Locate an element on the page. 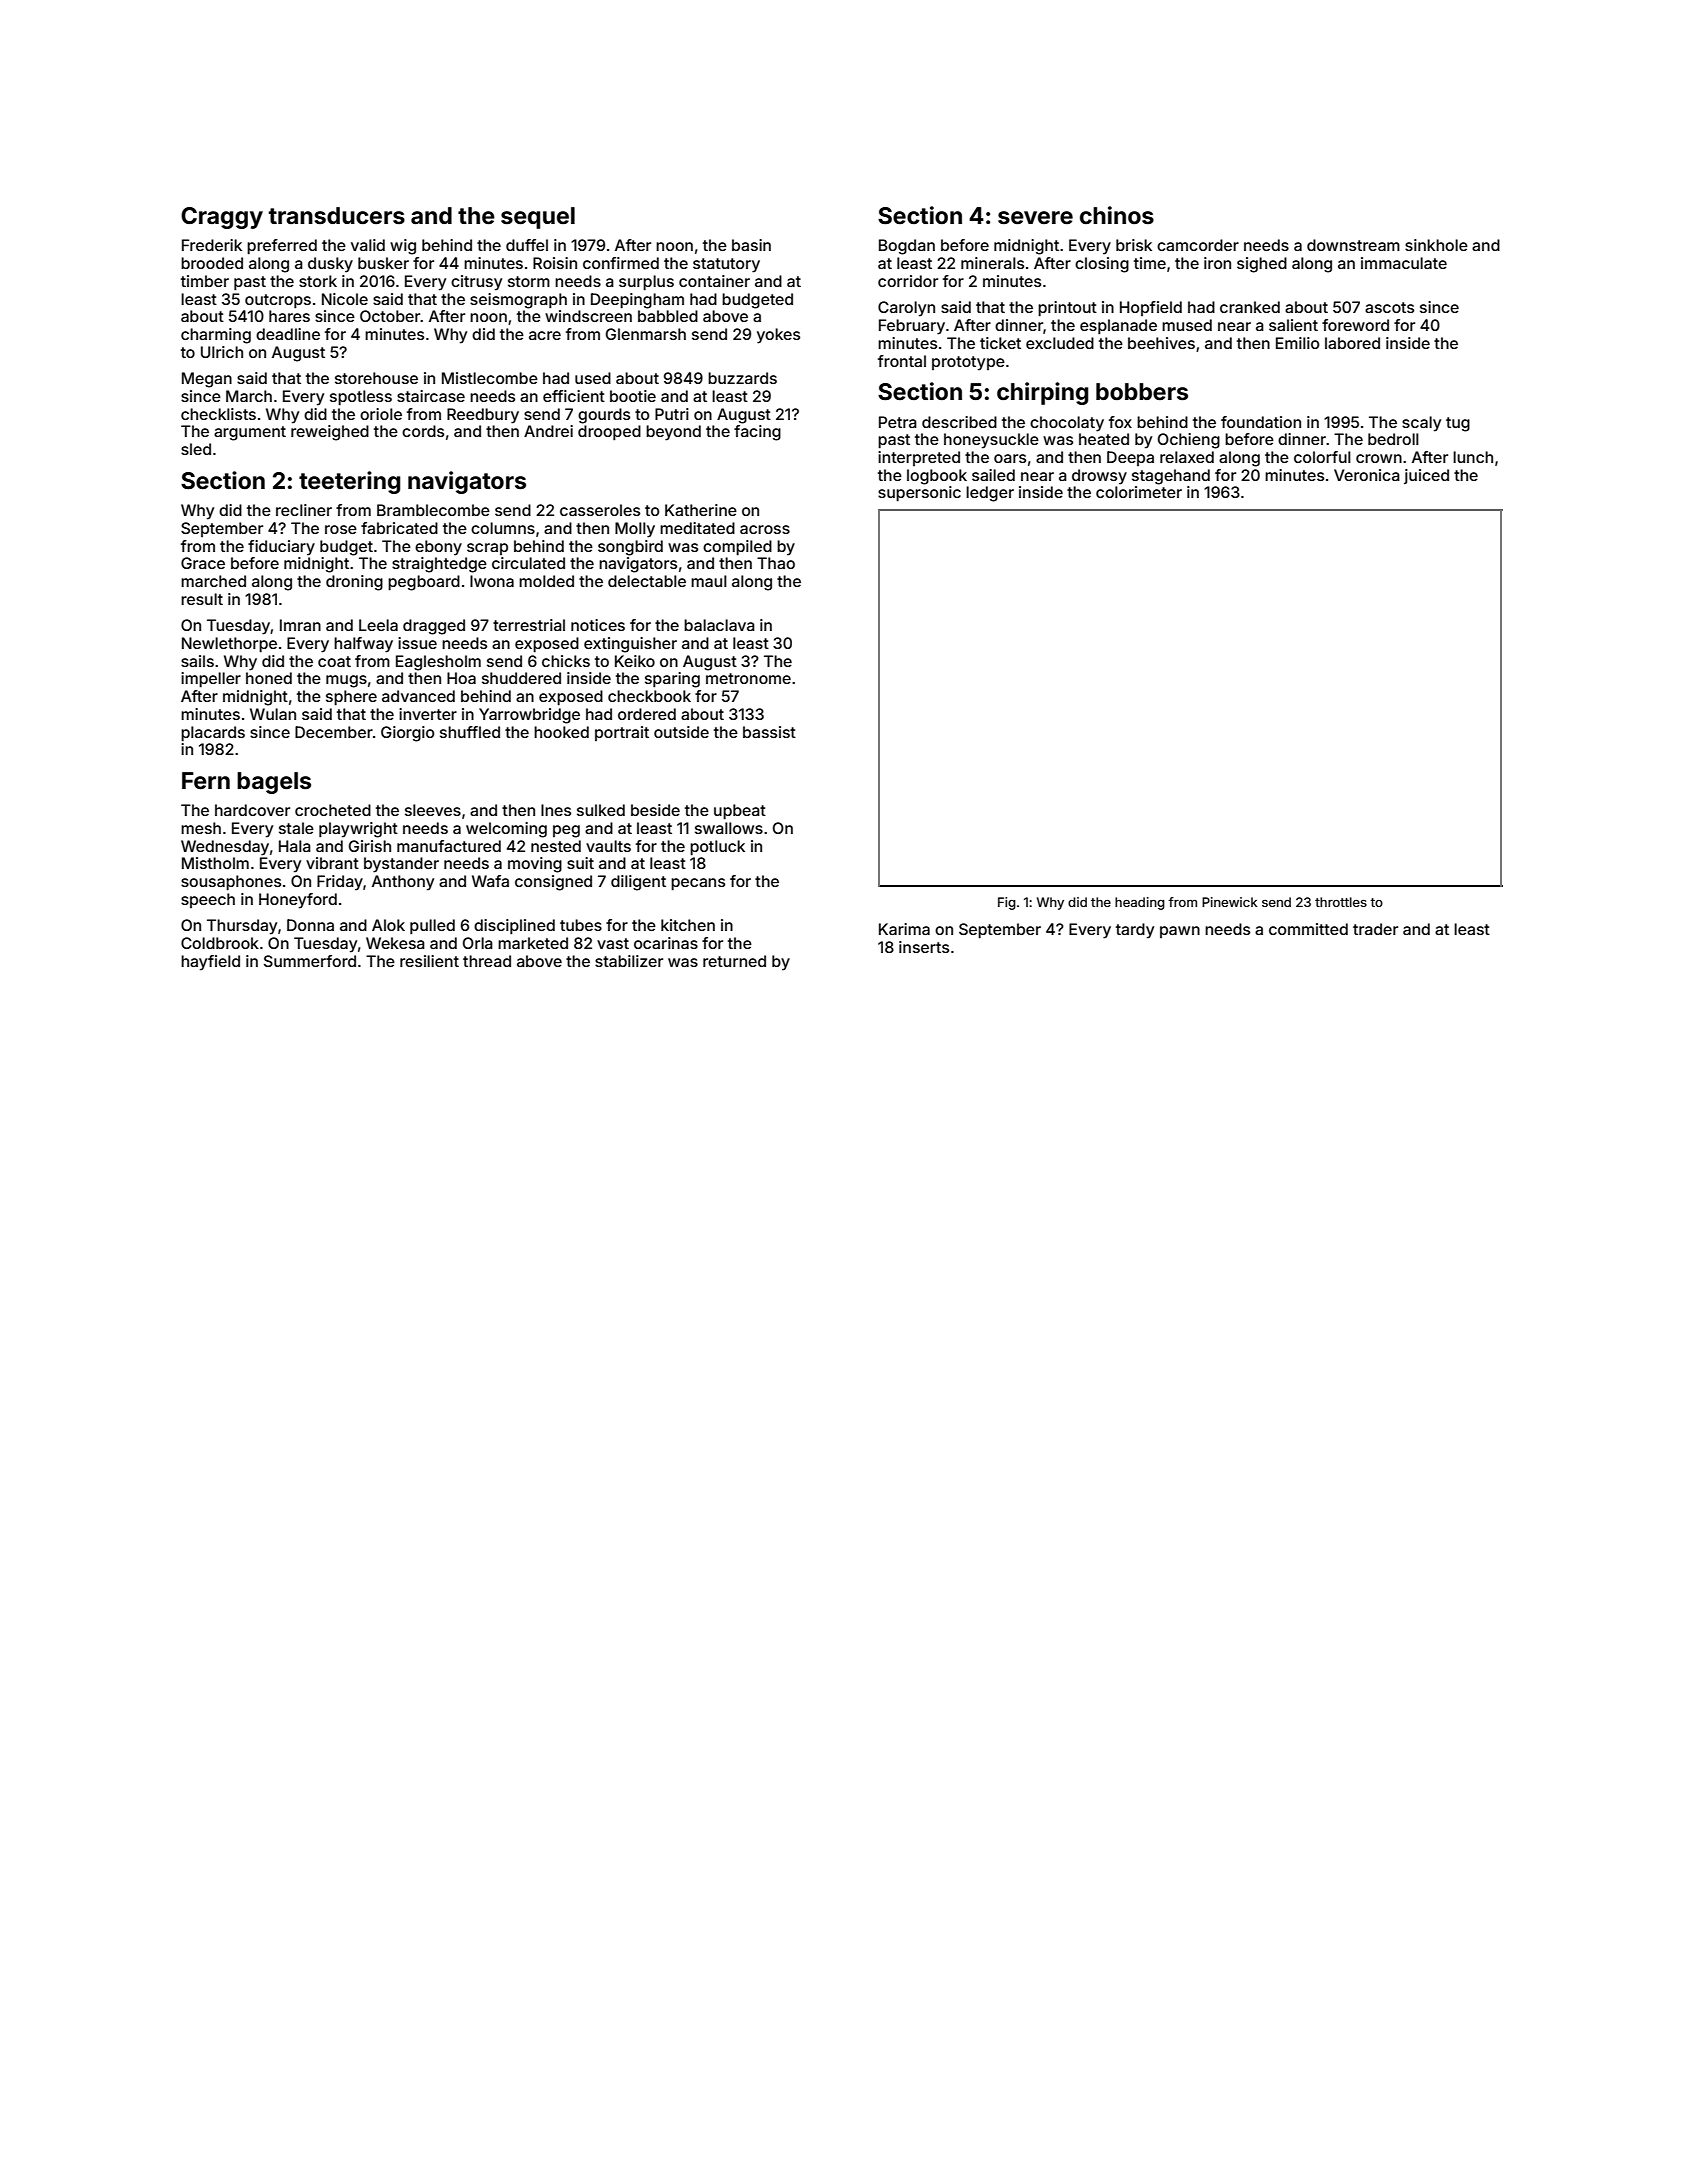 This image has height=2178, width=1683. Mistlecombe is located at coordinates (490, 378).
